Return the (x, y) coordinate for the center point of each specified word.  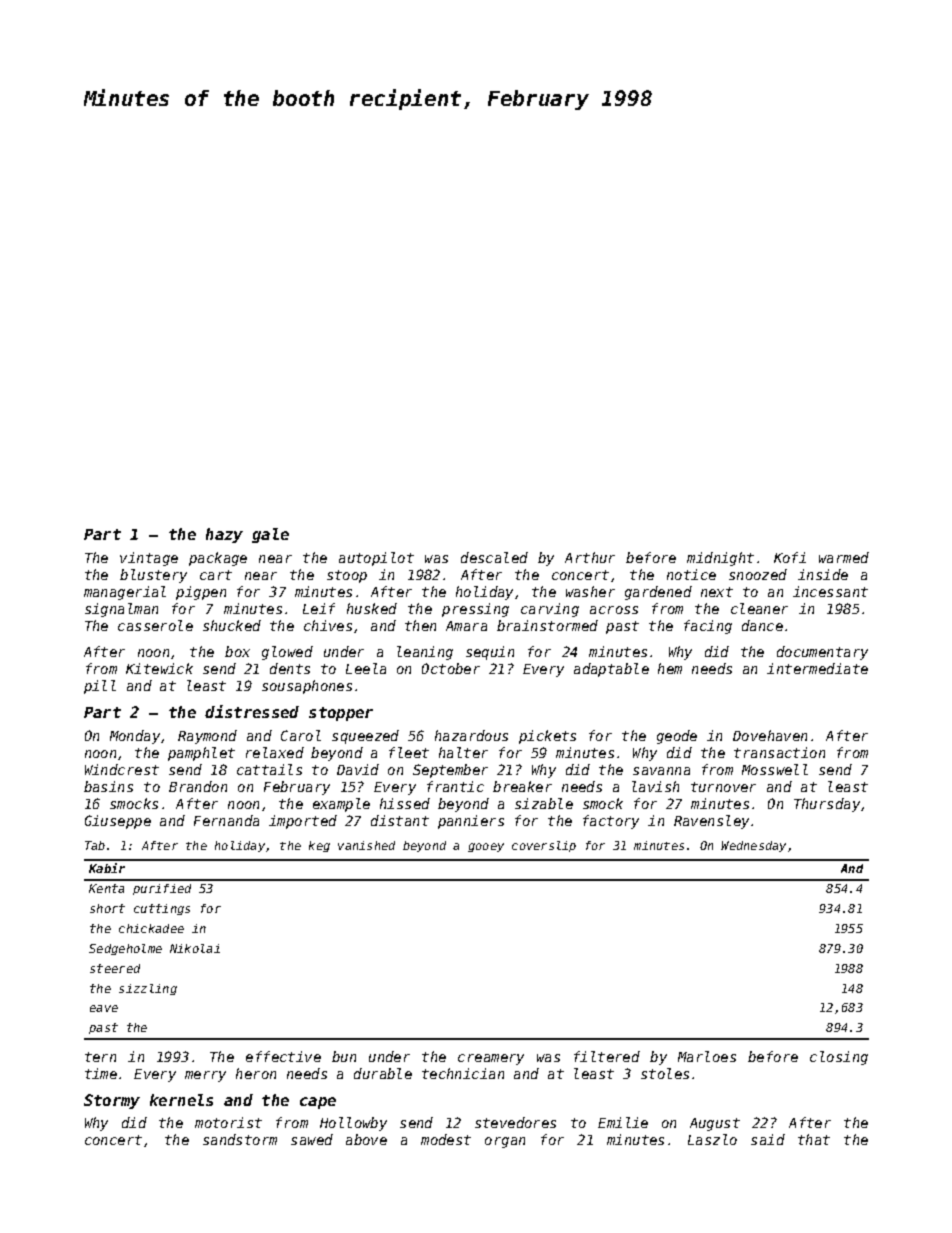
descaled (494, 557)
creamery (491, 1059)
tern (100, 1057)
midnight (720, 559)
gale (270, 535)
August (715, 1124)
